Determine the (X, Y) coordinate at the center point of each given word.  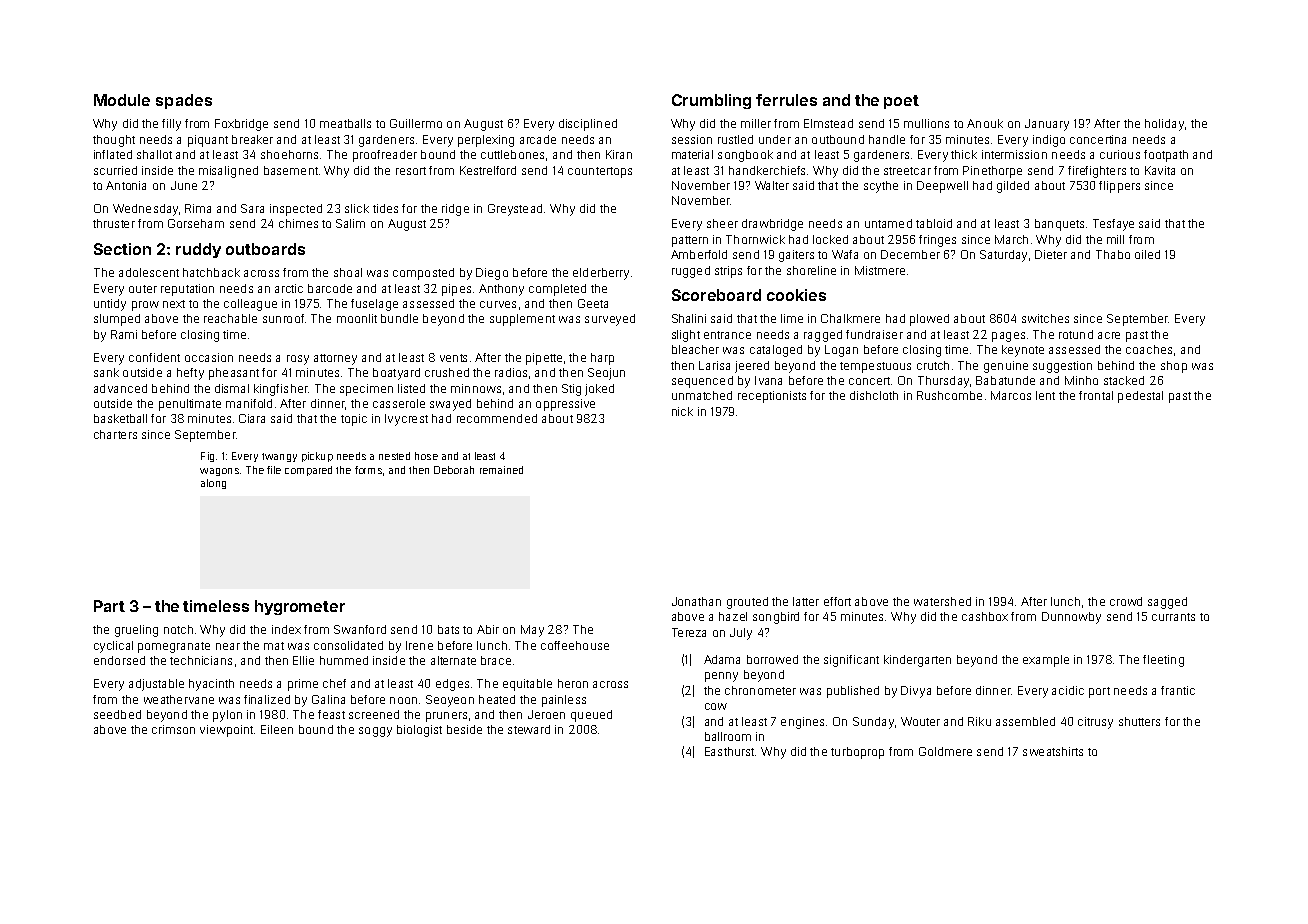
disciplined (588, 125)
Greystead (515, 210)
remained (501, 470)
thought (114, 141)
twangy (279, 457)
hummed (344, 660)
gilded (1013, 187)
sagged (1167, 603)
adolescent (149, 272)
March (1011, 239)
